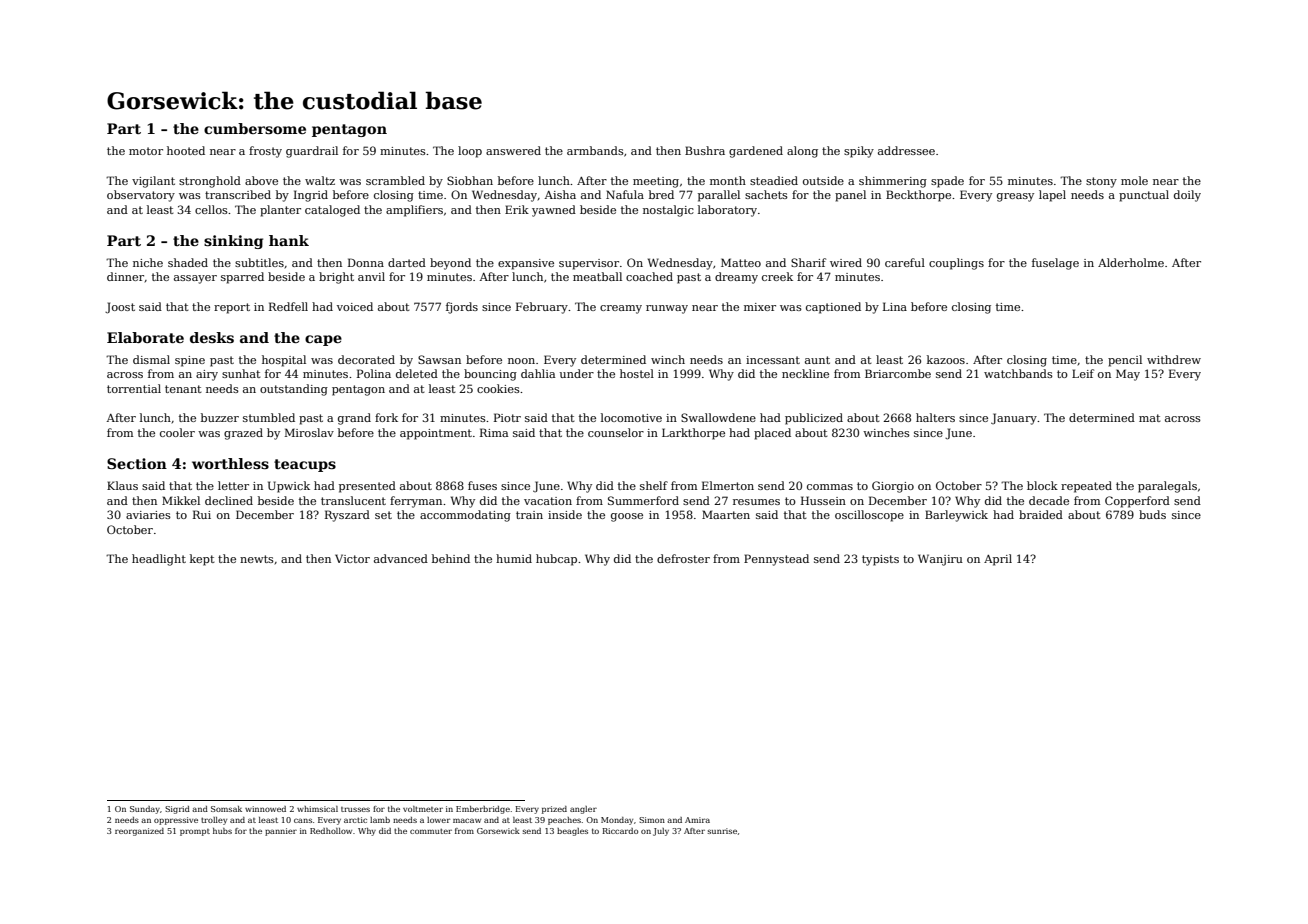  I want to click on sunrise, so click(722, 831).
